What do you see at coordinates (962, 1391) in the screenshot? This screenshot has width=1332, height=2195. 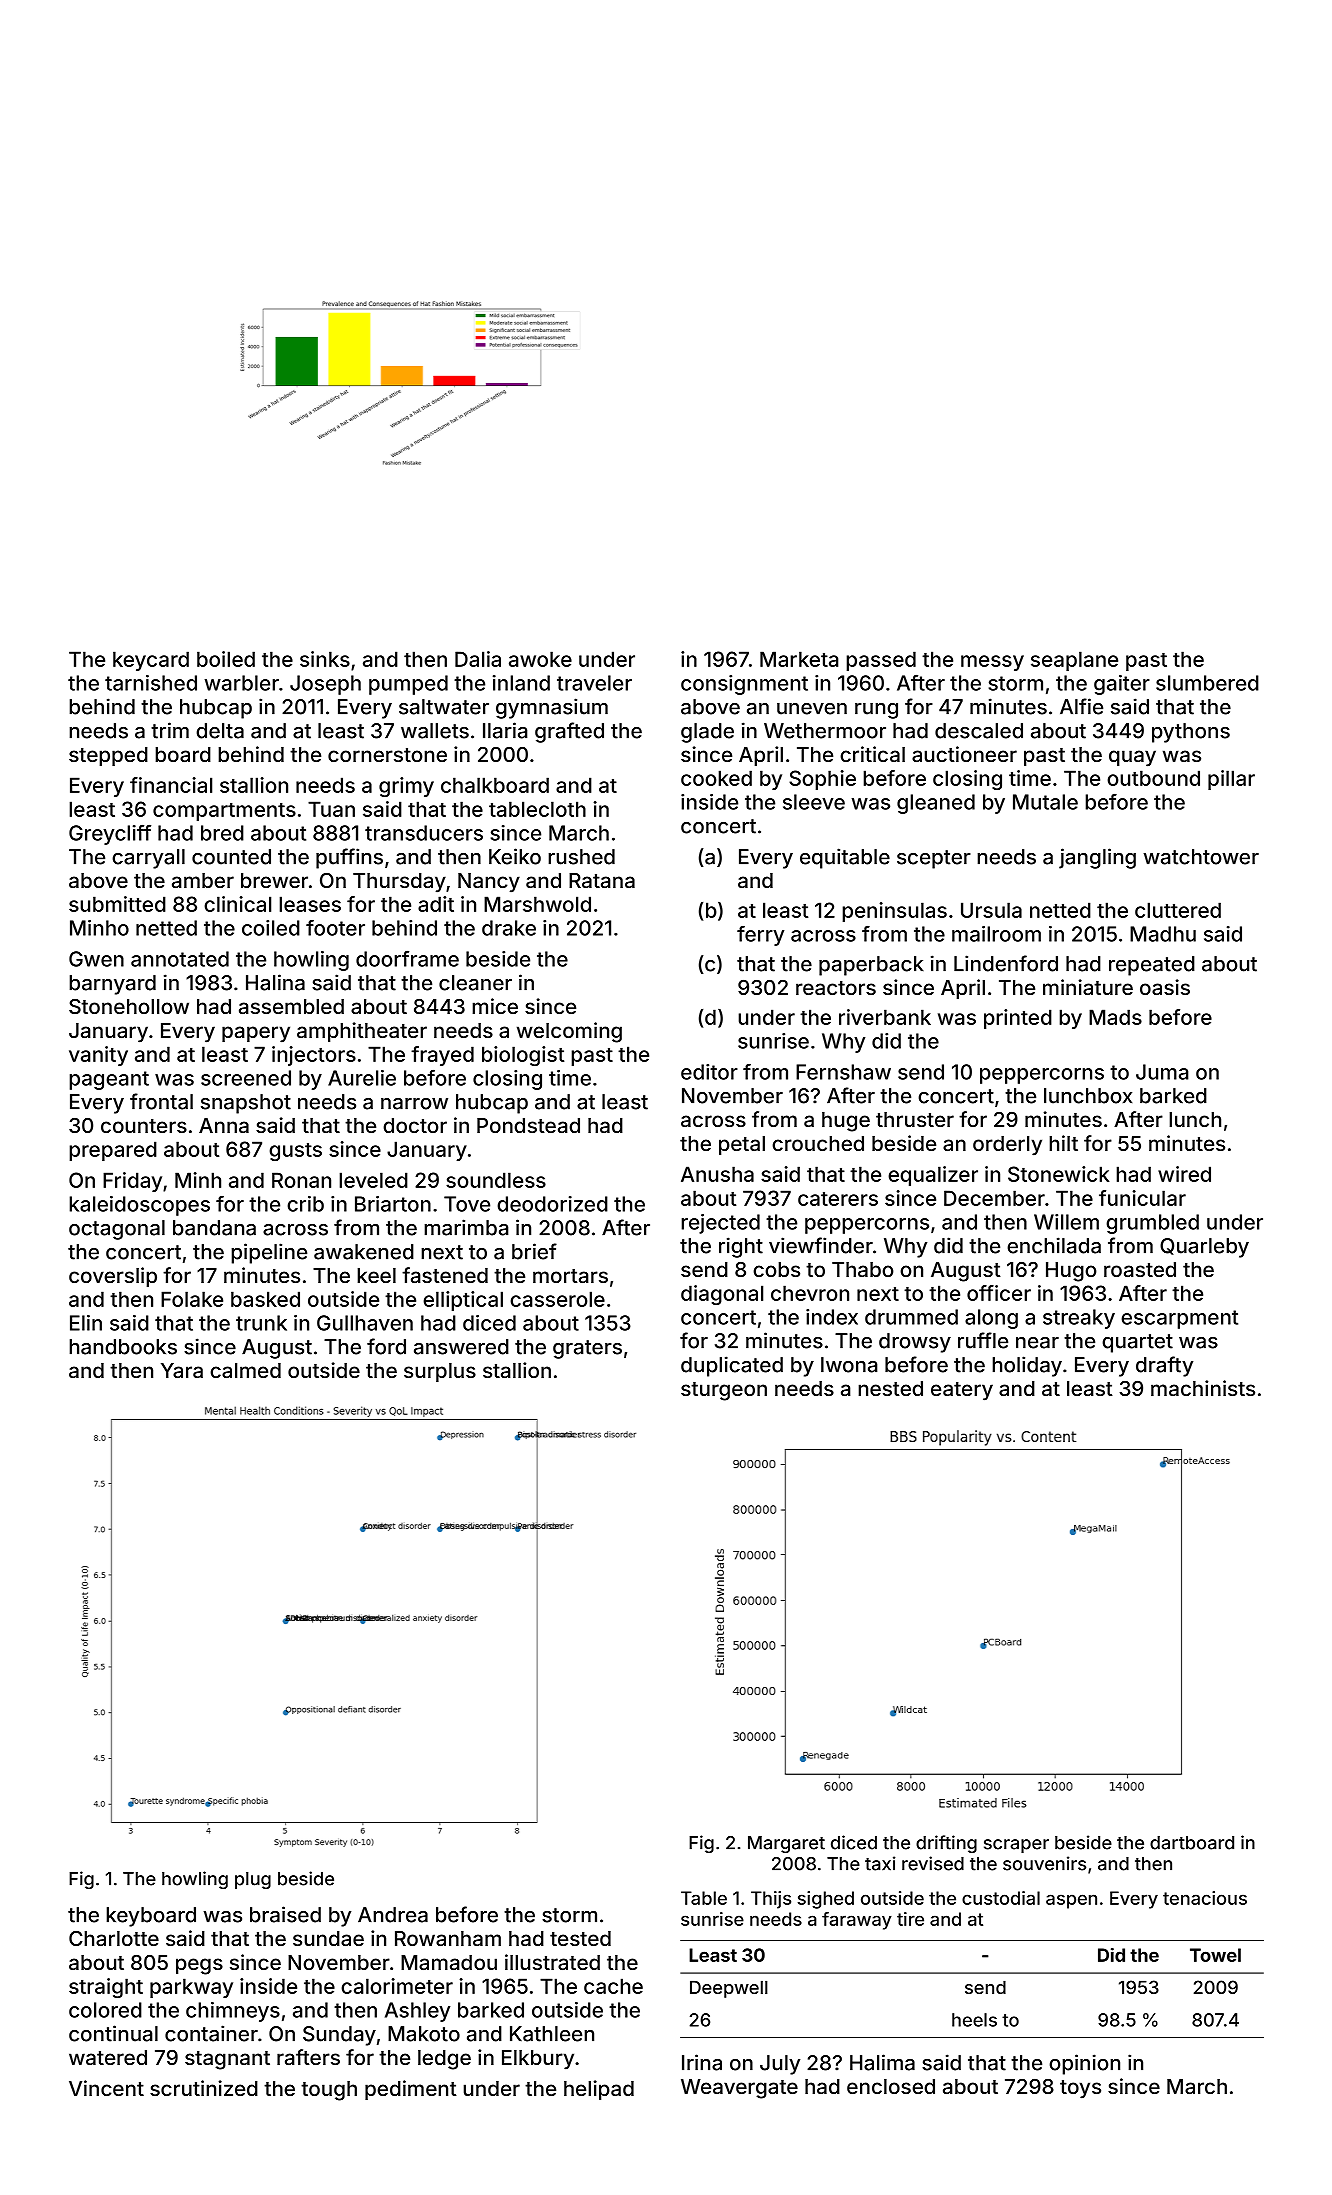 I see `eatery` at bounding box center [962, 1391].
